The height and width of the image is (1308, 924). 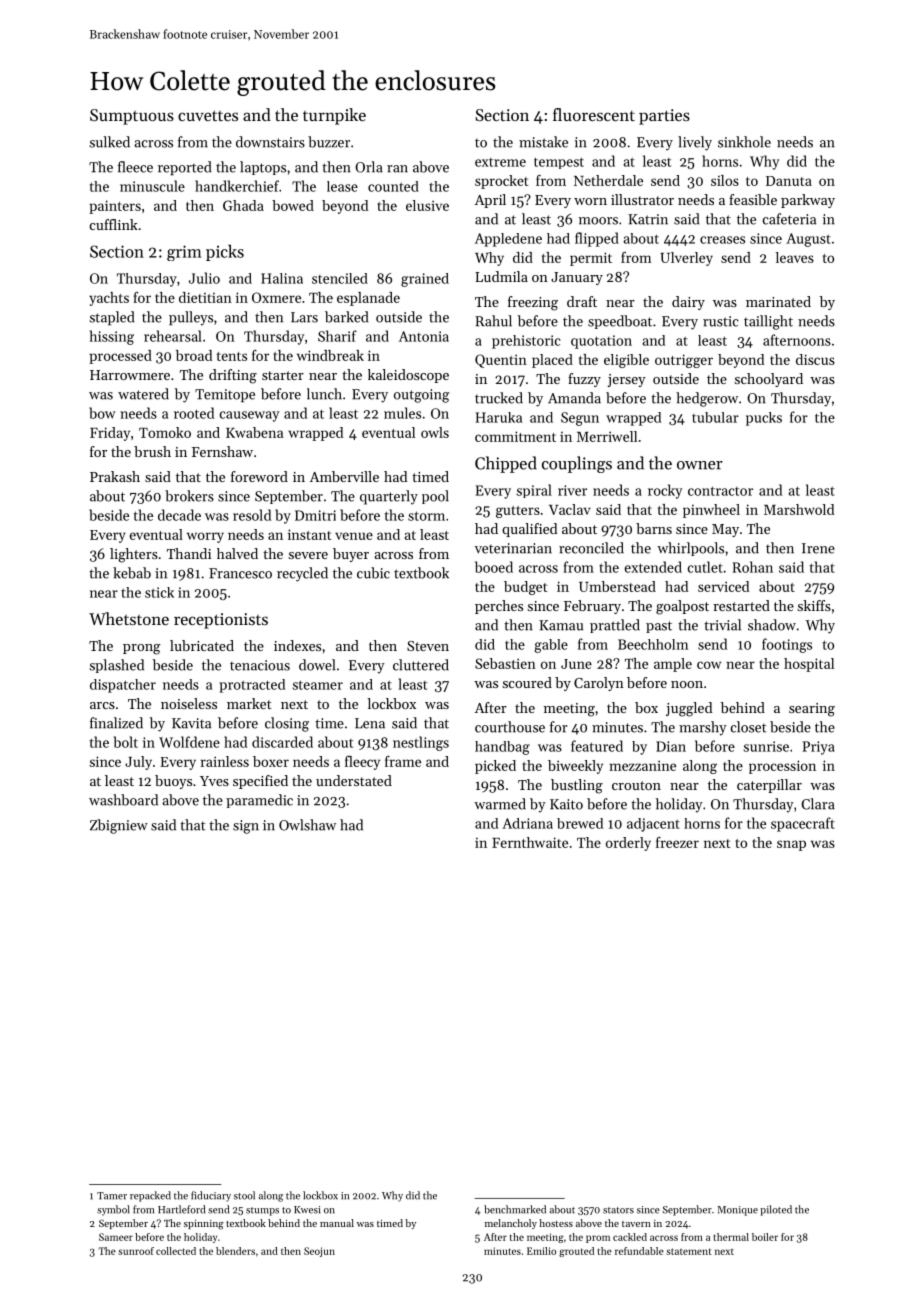 I want to click on cuvettes, so click(x=208, y=115).
